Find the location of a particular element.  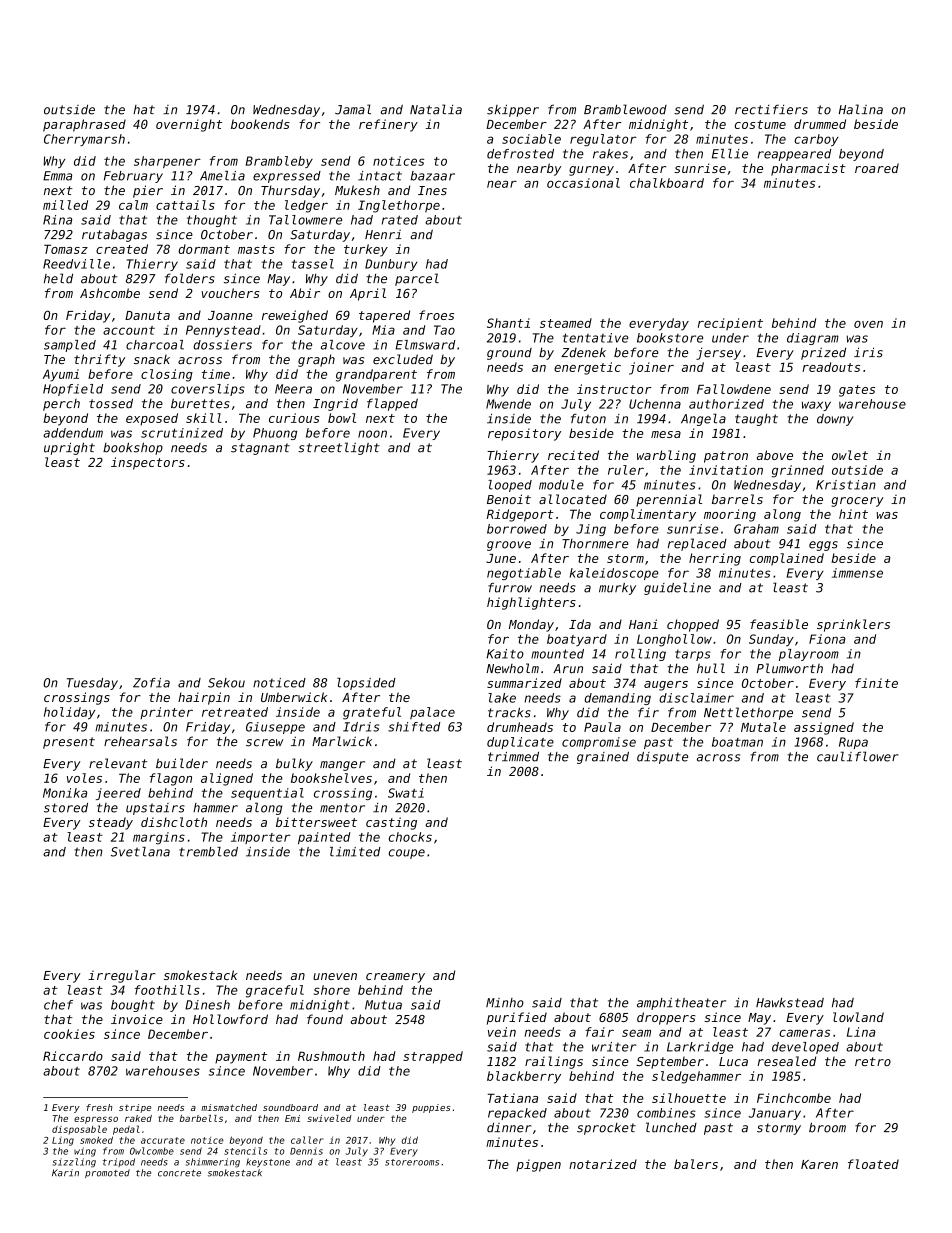

roared is located at coordinates (877, 168).
